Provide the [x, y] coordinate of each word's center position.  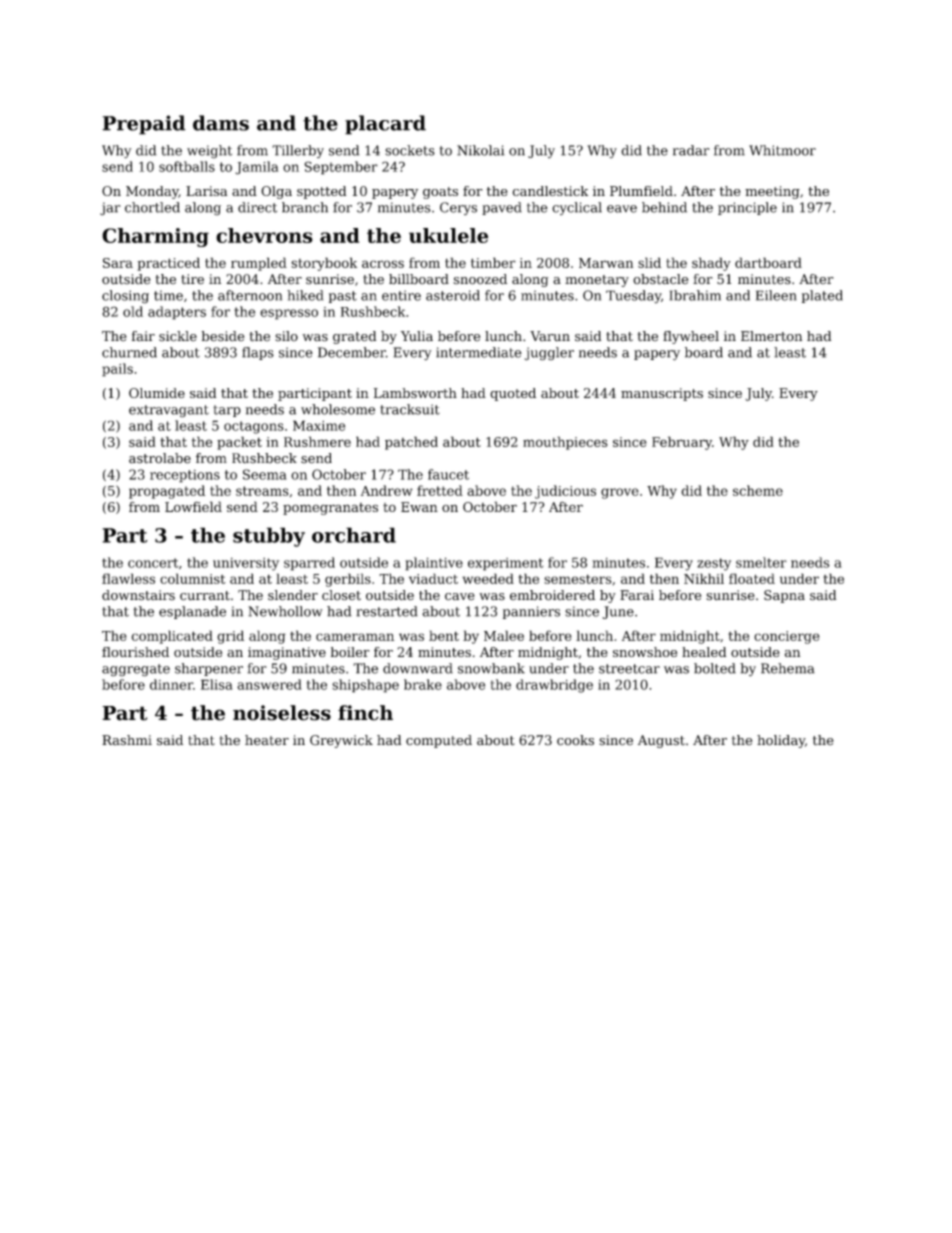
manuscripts [662, 394]
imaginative [287, 653]
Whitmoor [782, 150]
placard [385, 125]
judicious [565, 492]
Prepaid [144, 125]
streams [262, 491]
